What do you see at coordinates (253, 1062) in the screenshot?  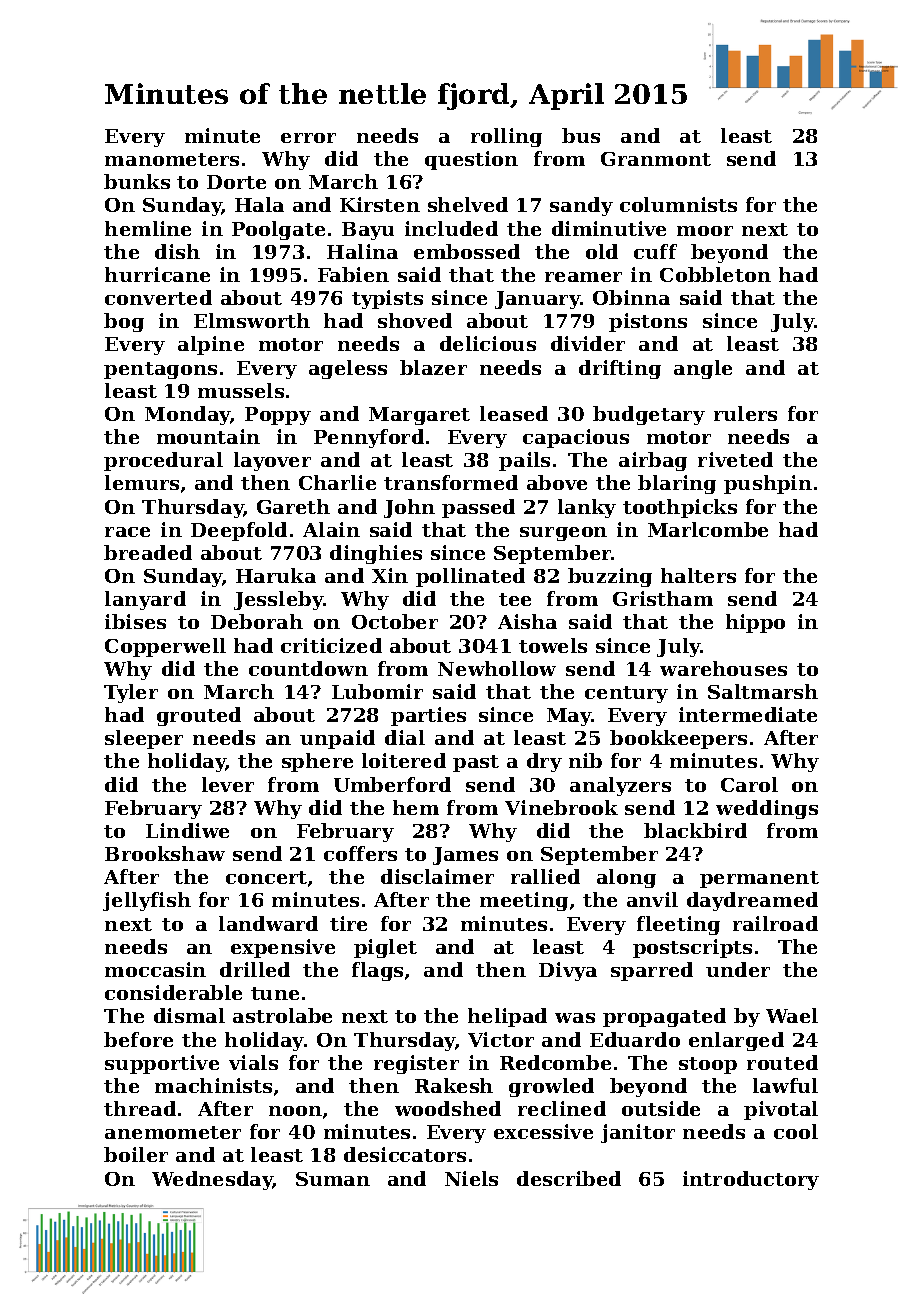 I see `vials` at bounding box center [253, 1062].
